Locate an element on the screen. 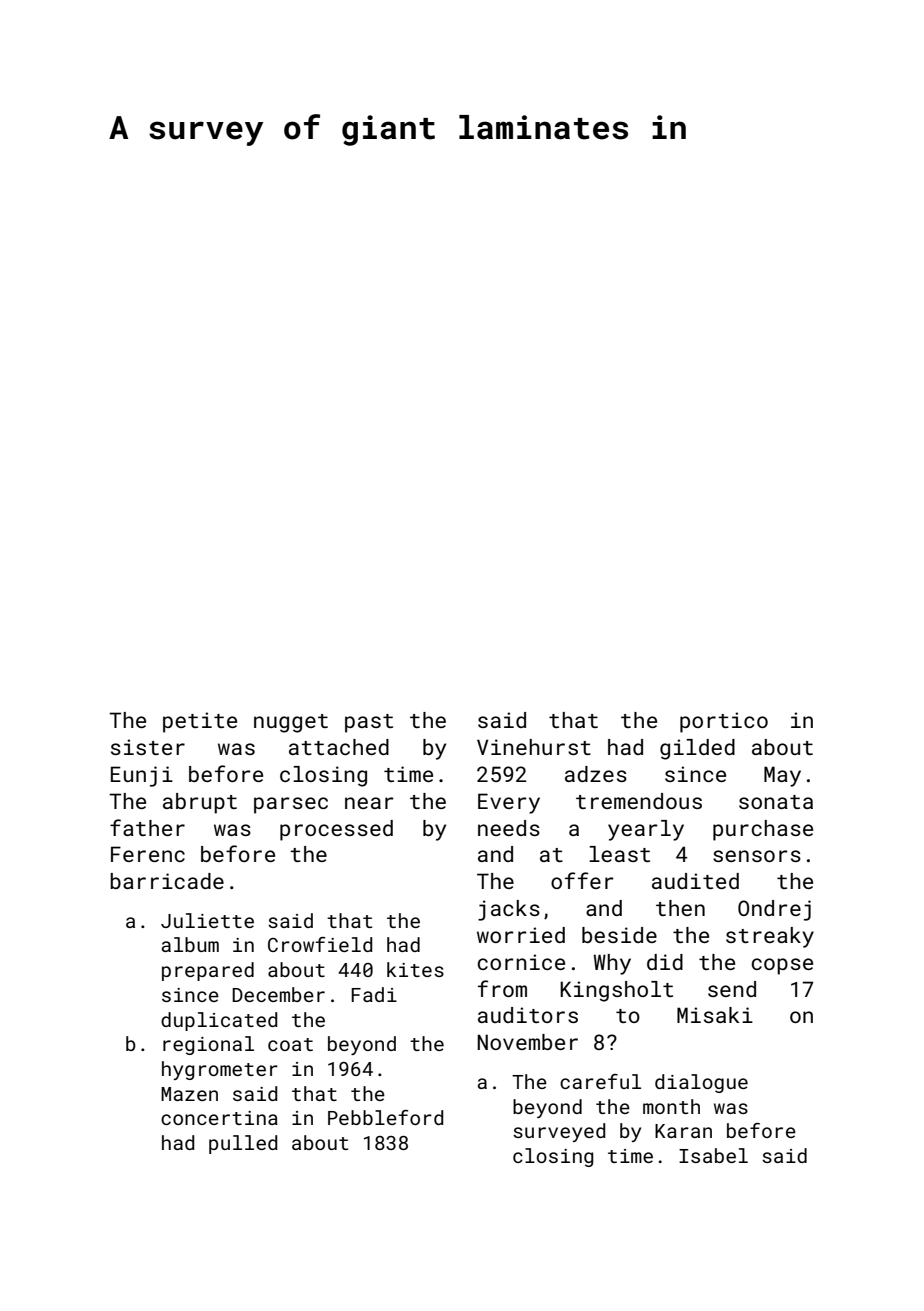 Image resolution: width=924 pixels, height=1311 pixels. Vinehurst is located at coordinates (534, 747).
